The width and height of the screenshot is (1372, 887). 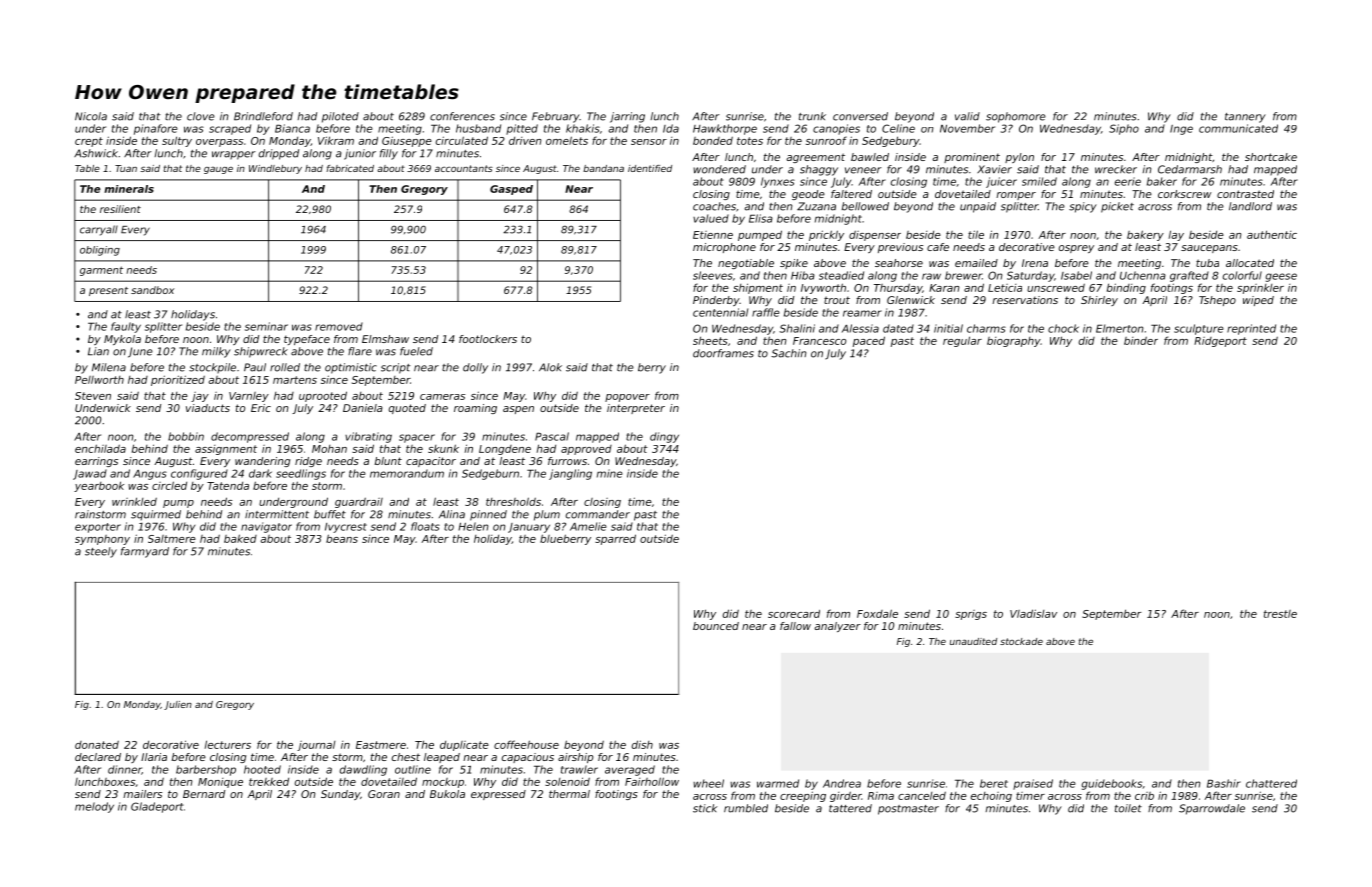 What do you see at coordinates (350, 168) in the screenshot?
I see `fabricated` at bounding box center [350, 168].
